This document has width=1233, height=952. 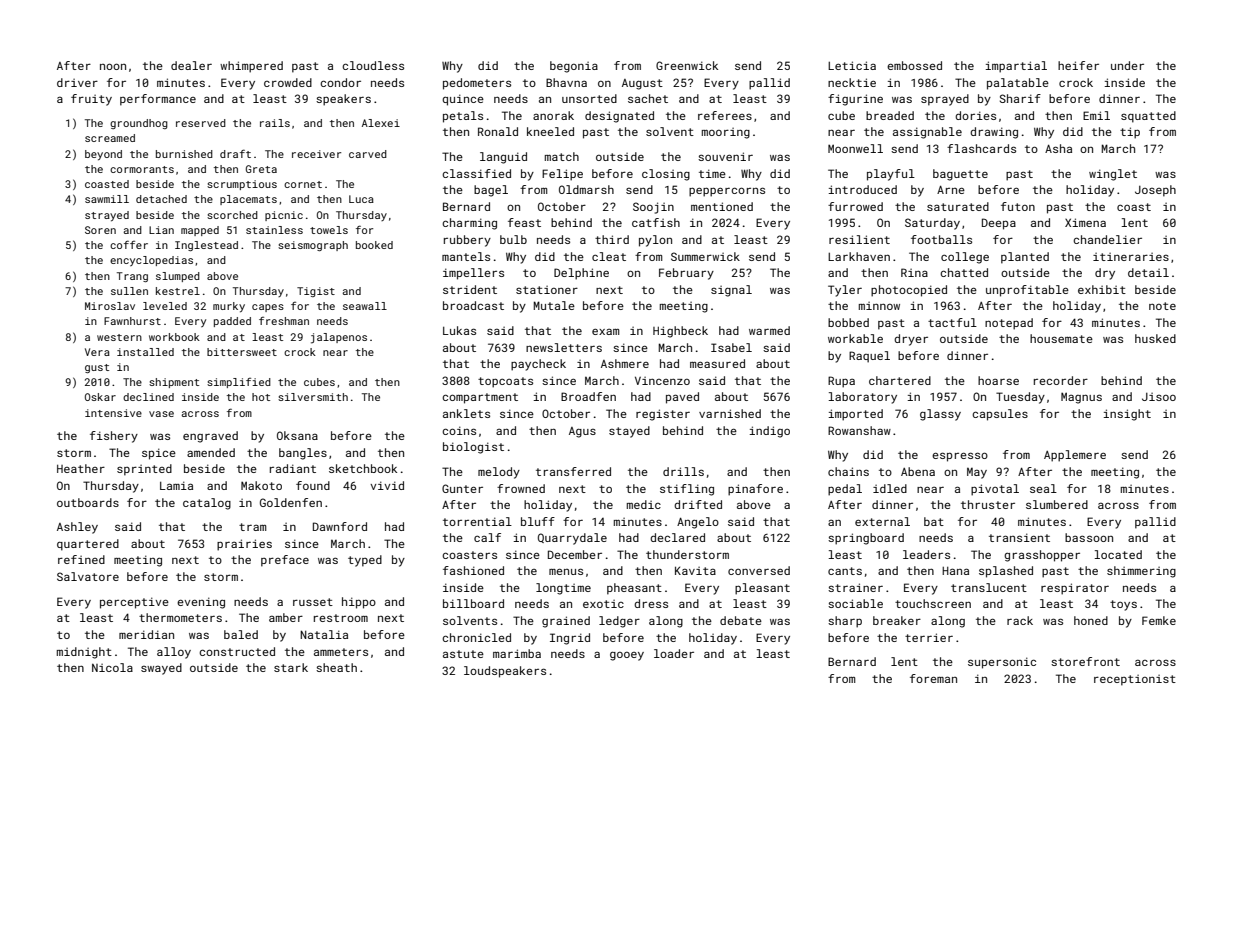 What do you see at coordinates (1058, 148) in the document?
I see `Asha` at bounding box center [1058, 148].
